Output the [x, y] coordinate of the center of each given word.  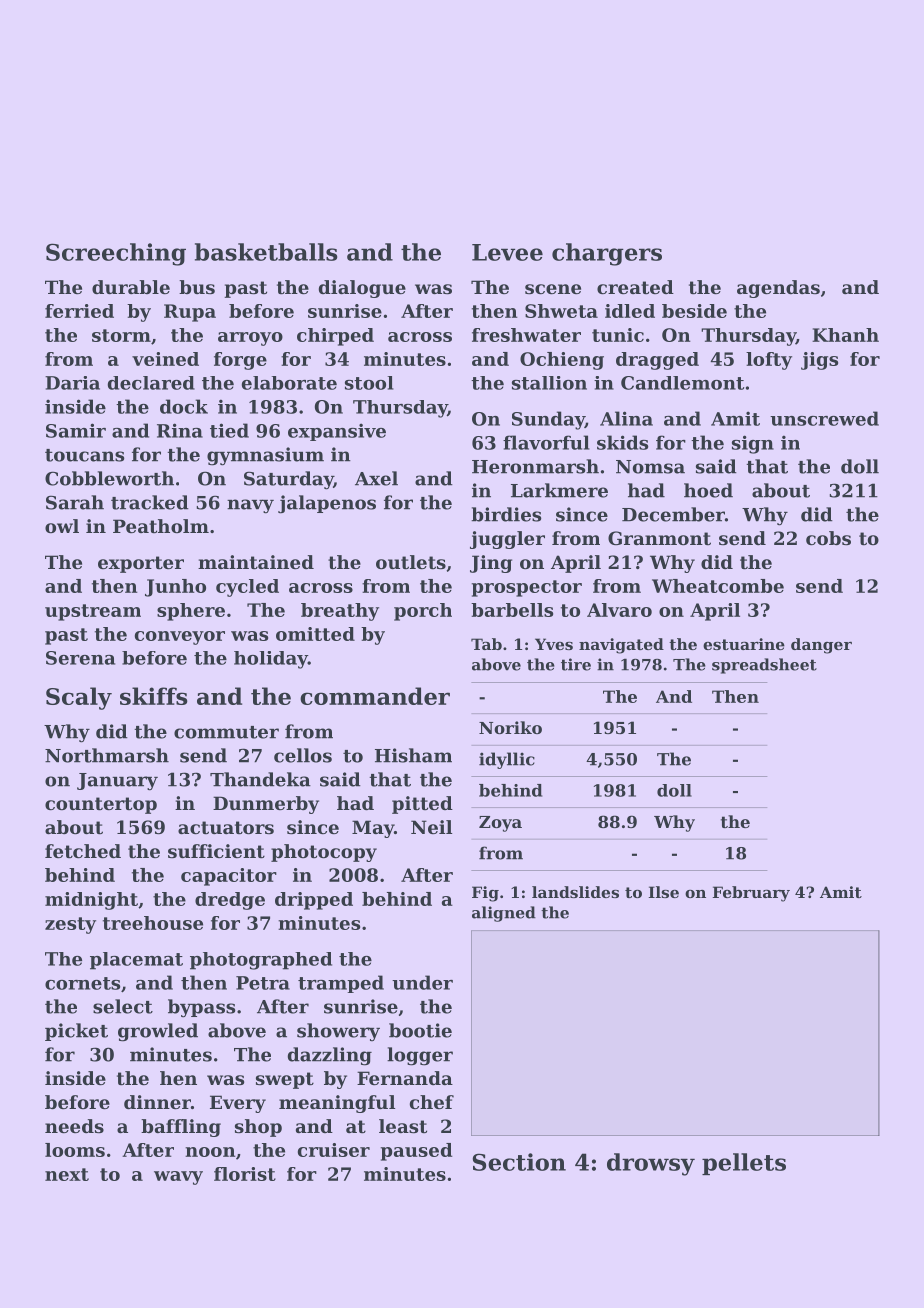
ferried [79, 311]
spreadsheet [764, 666]
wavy [178, 1178]
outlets [411, 562]
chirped [335, 337]
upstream [93, 612]
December [673, 514]
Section [519, 1162]
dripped [314, 901]
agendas [778, 289]
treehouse [153, 923]
